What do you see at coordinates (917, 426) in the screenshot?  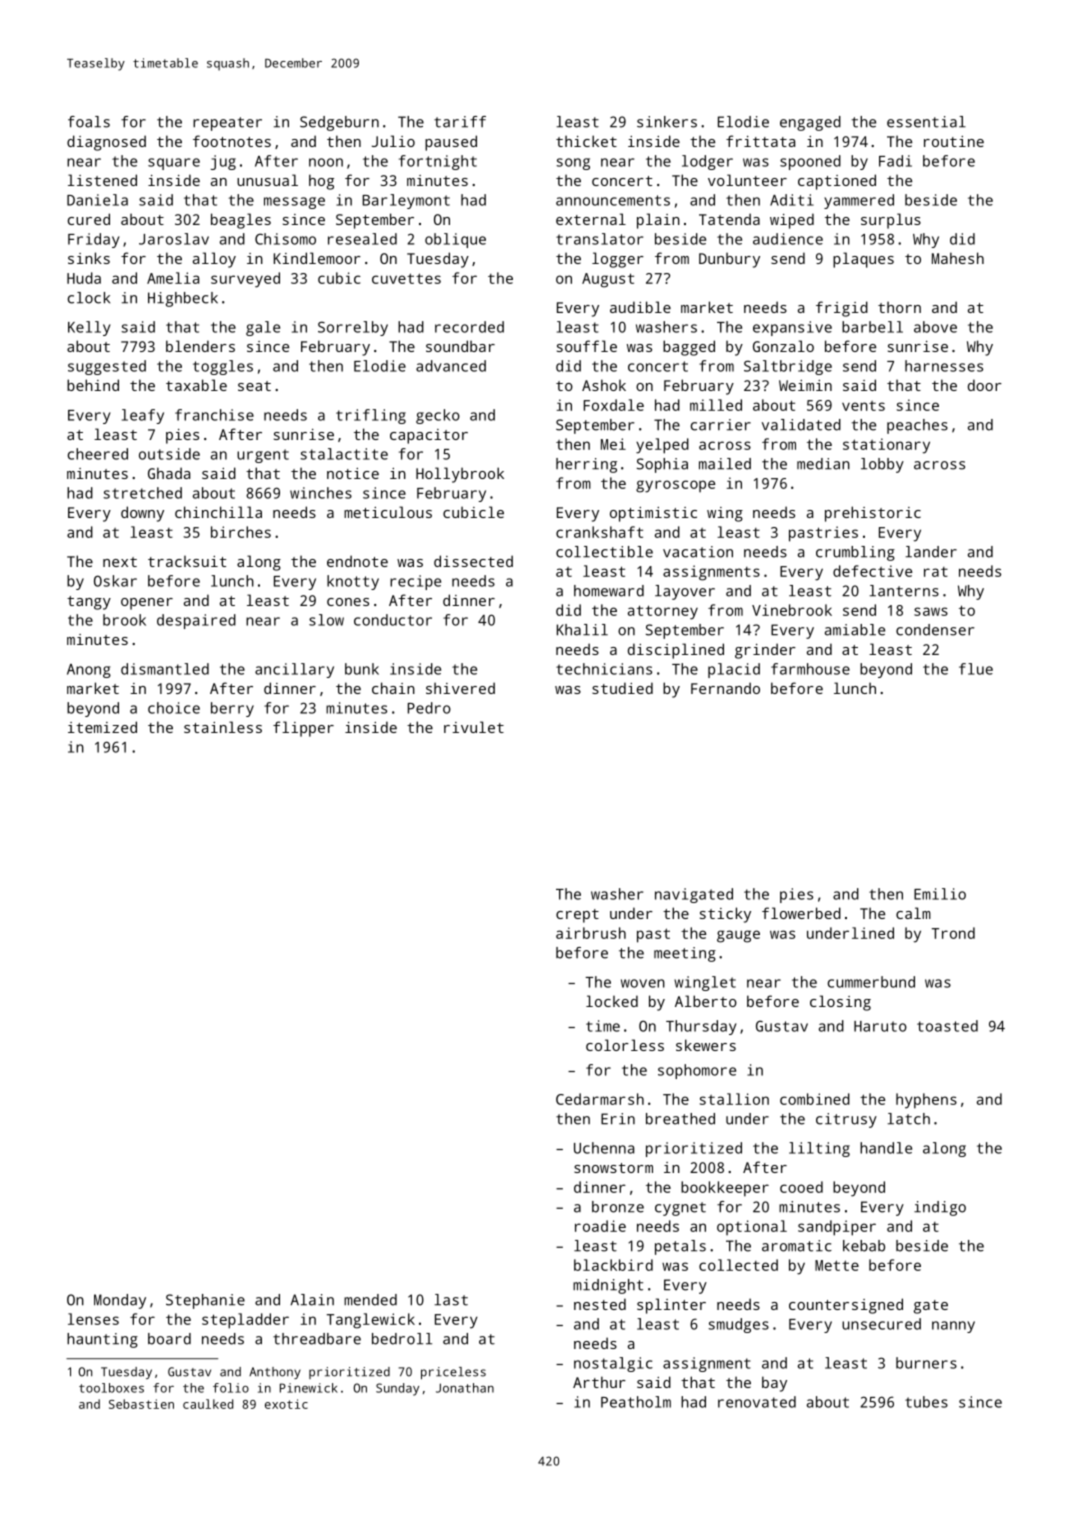 I see `peaches` at bounding box center [917, 426].
